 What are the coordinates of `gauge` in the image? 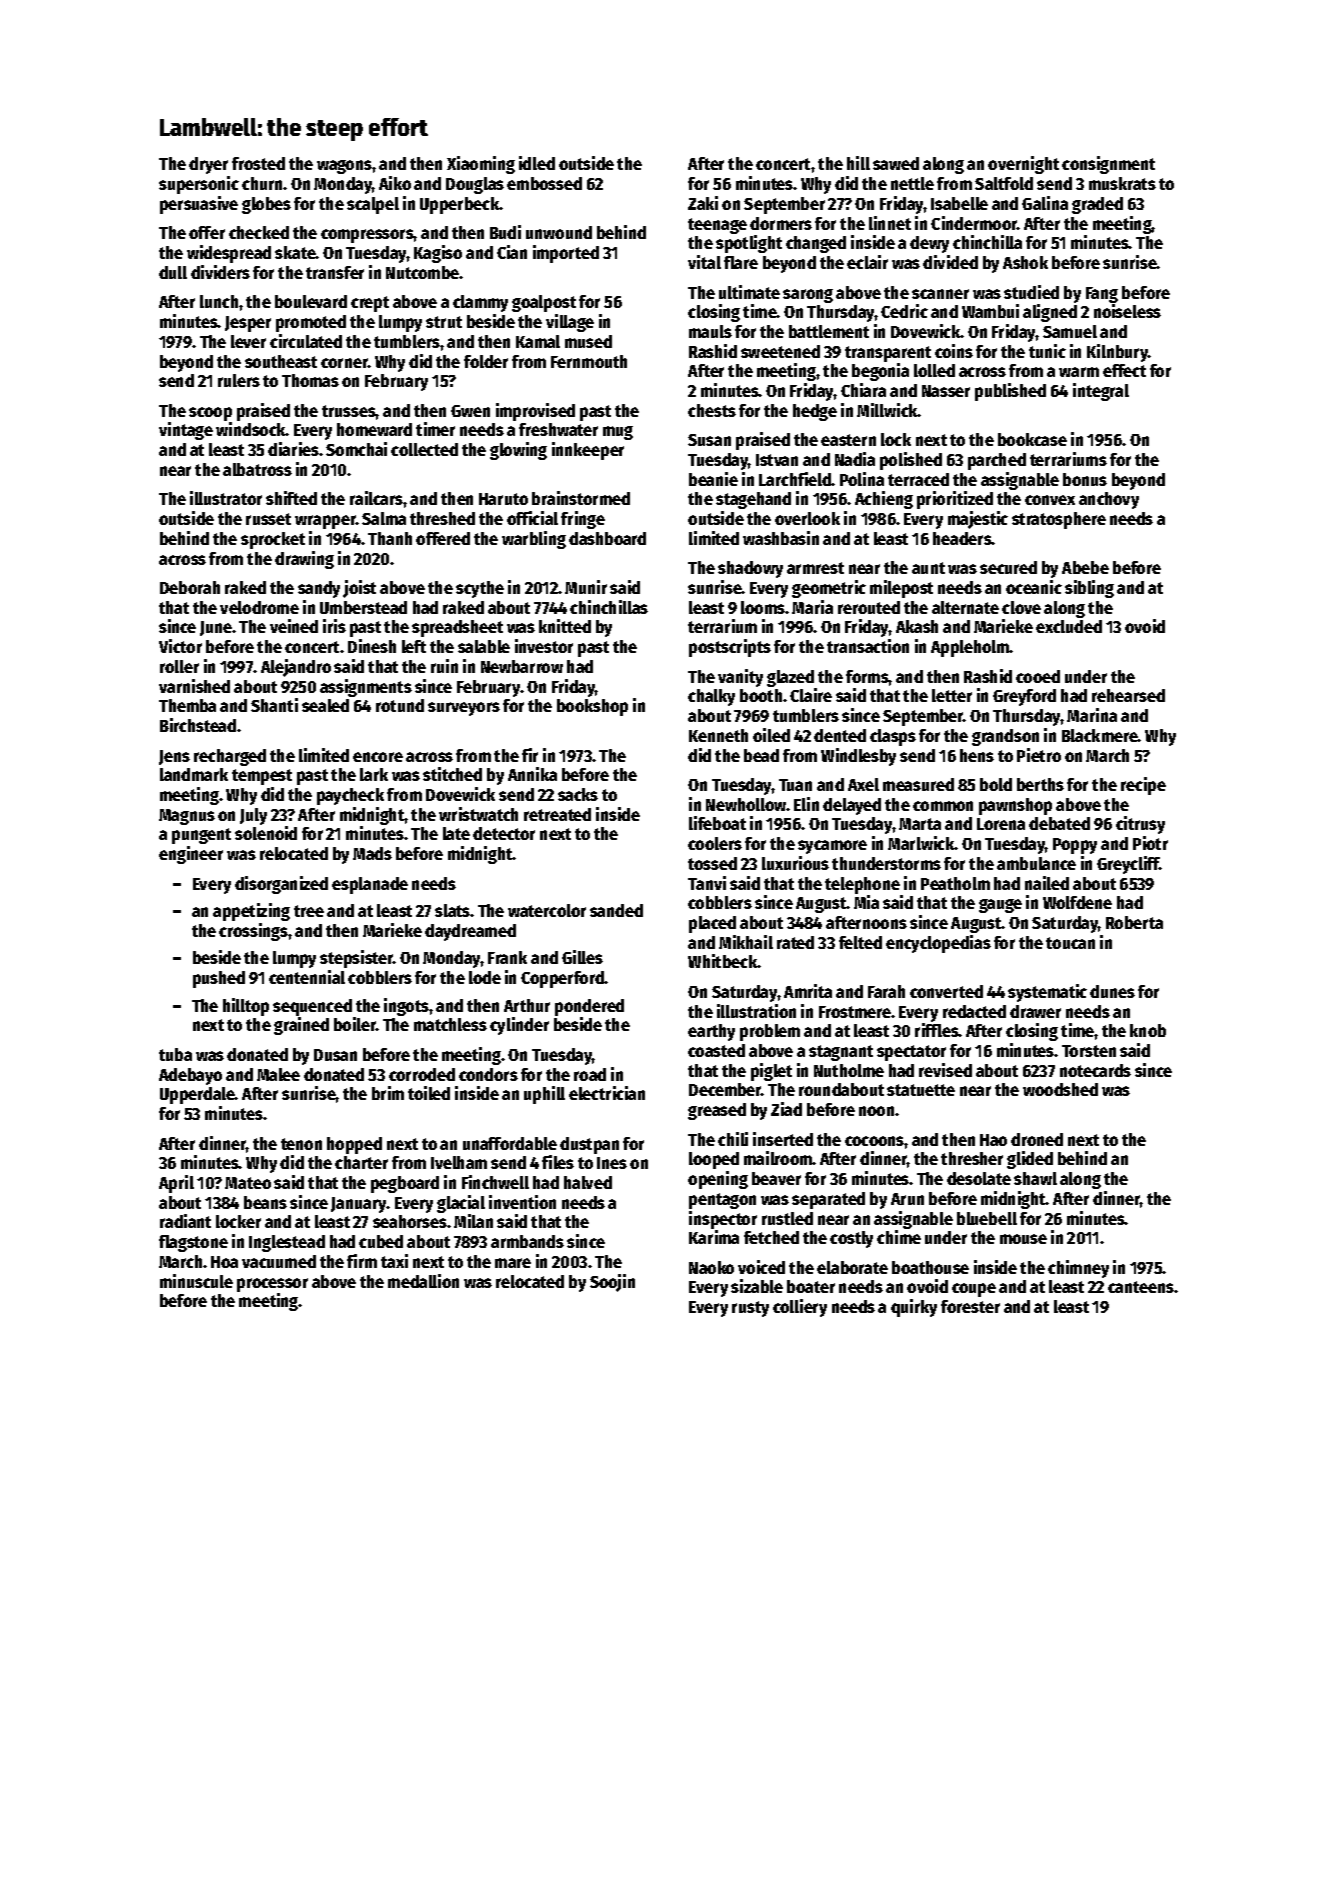 It's located at (1000, 906).
